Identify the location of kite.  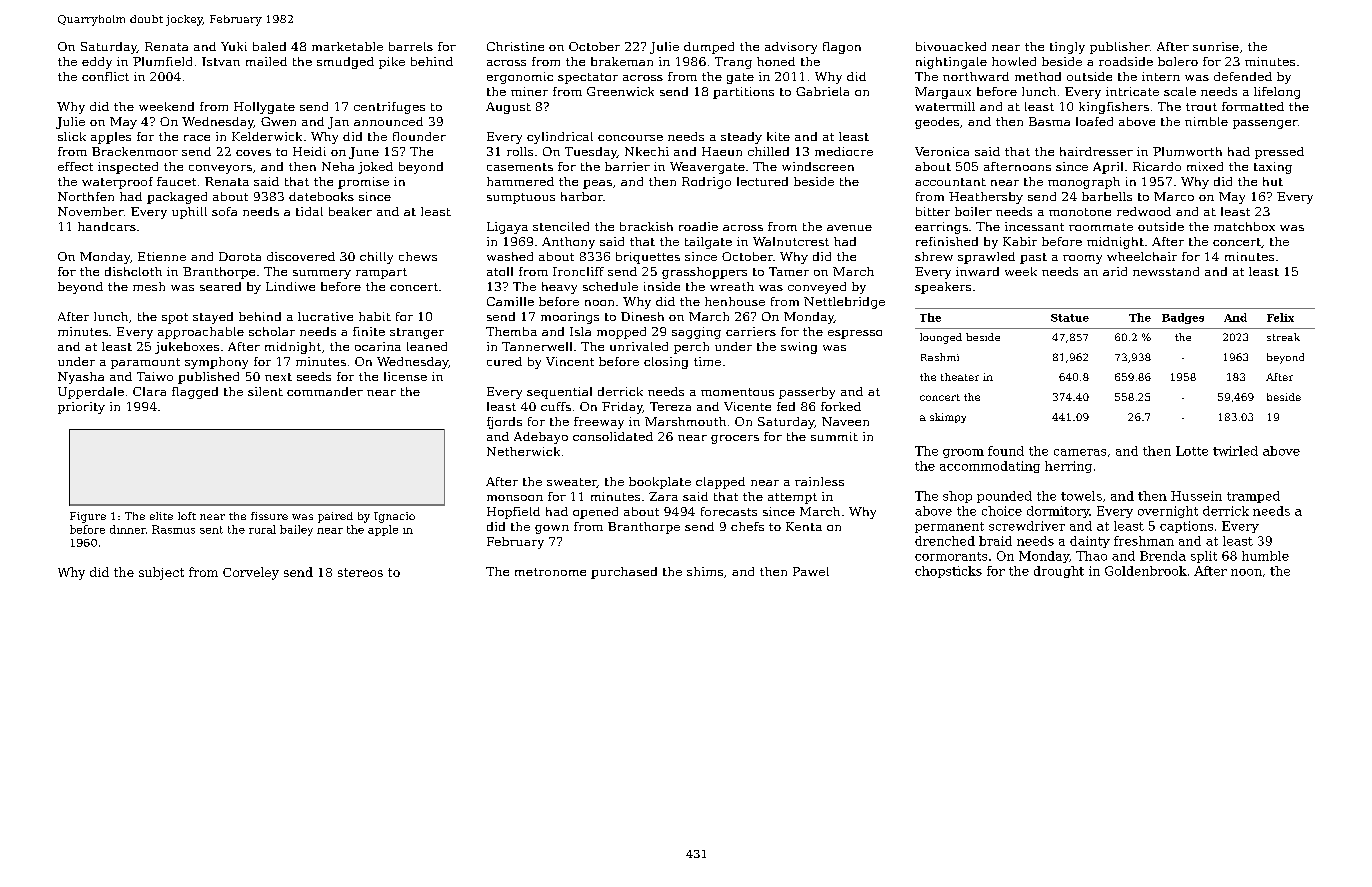
(778, 136).
